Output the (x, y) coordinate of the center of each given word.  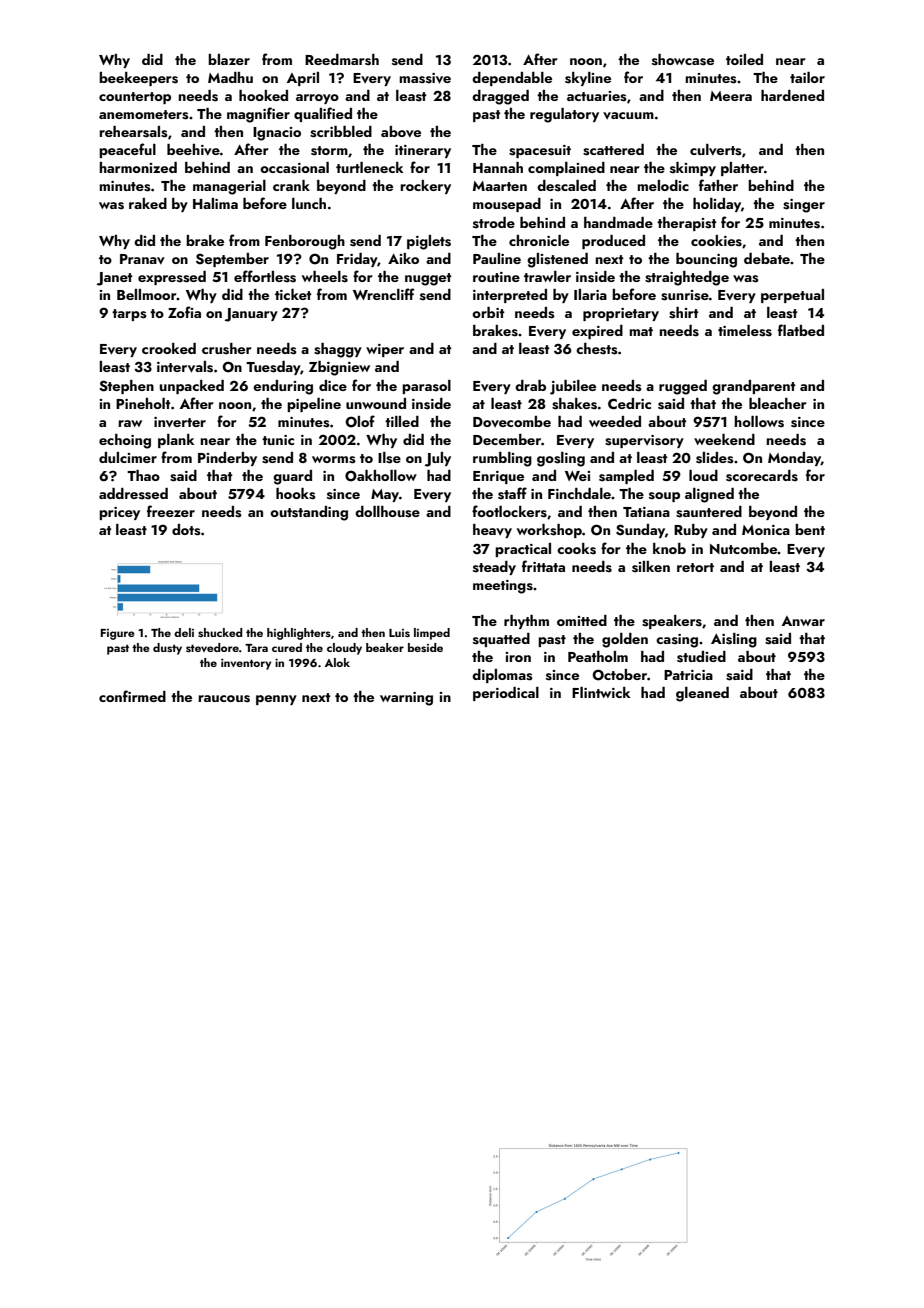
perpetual (792, 296)
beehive (193, 149)
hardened (792, 95)
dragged (500, 97)
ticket (293, 294)
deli (184, 632)
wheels (325, 277)
